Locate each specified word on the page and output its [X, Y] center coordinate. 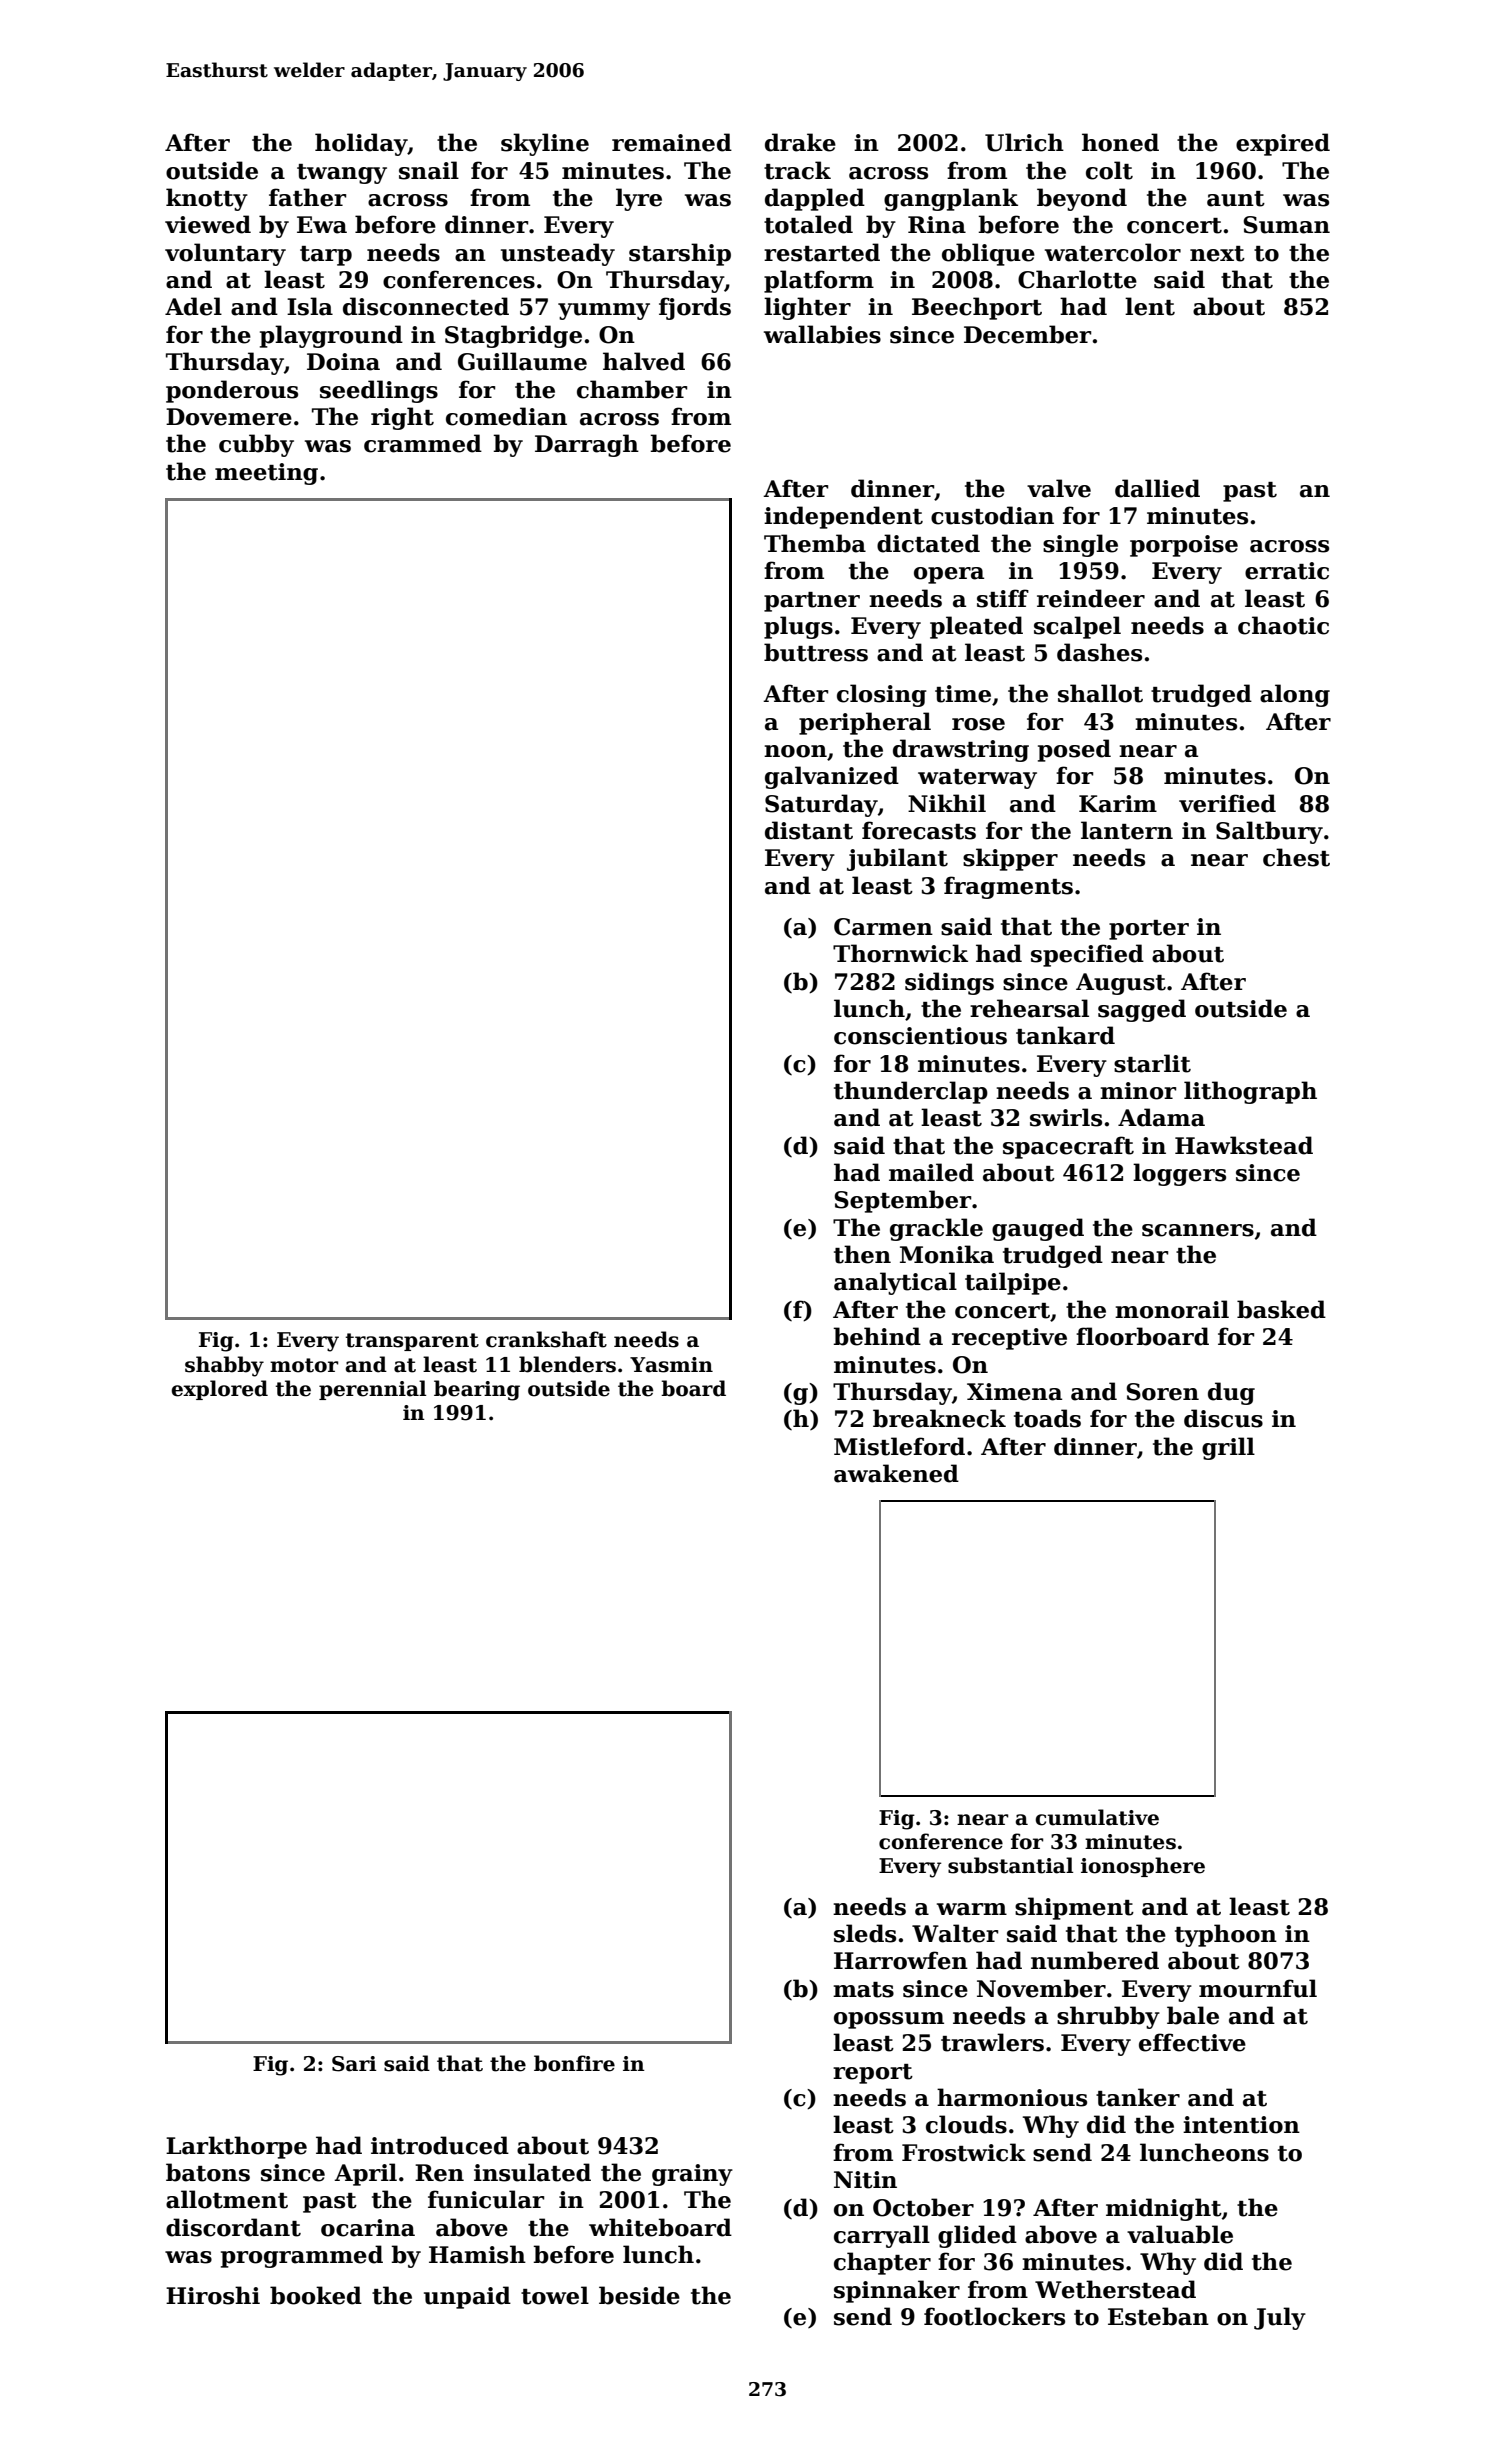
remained [672, 142]
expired [1283, 144]
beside [639, 2295]
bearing [477, 1390]
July [1280, 2318]
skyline [545, 144]
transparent [412, 1342]
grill [1228, 1448]
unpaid [467, 2297]
